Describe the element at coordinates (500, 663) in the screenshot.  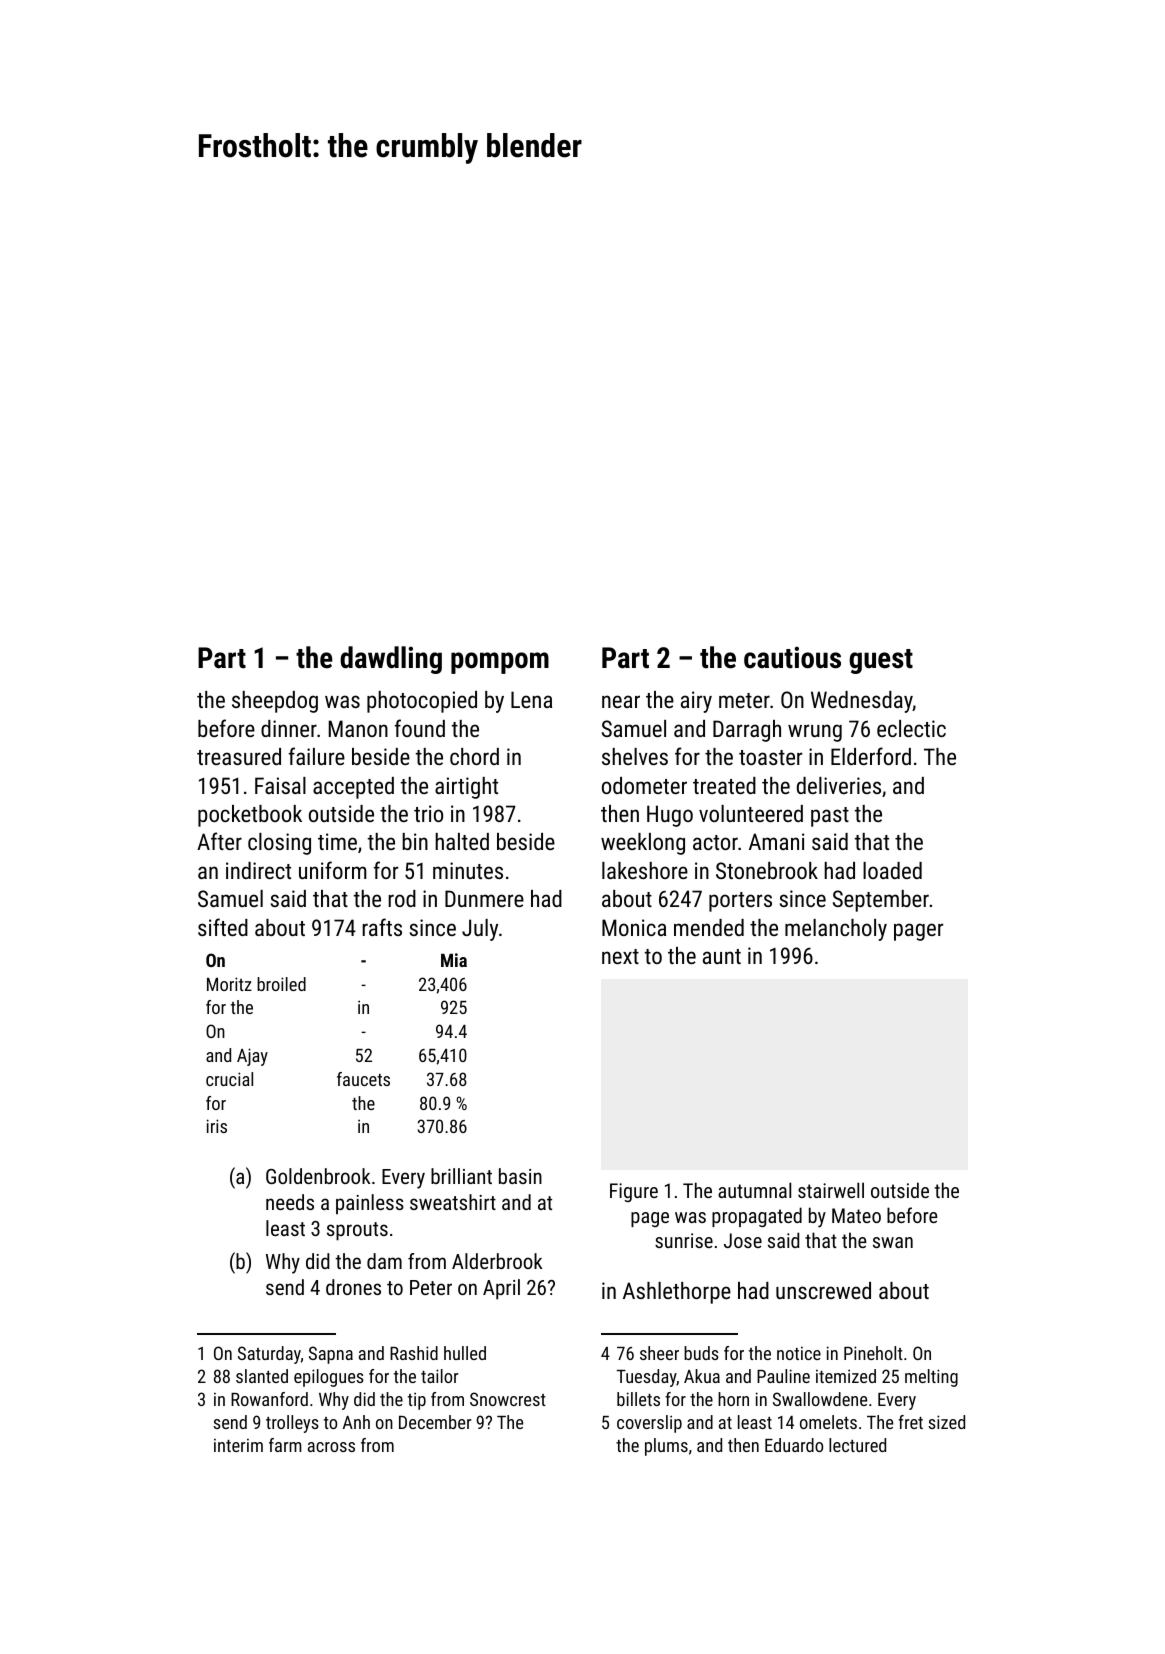
I see `pompom` at that location.
